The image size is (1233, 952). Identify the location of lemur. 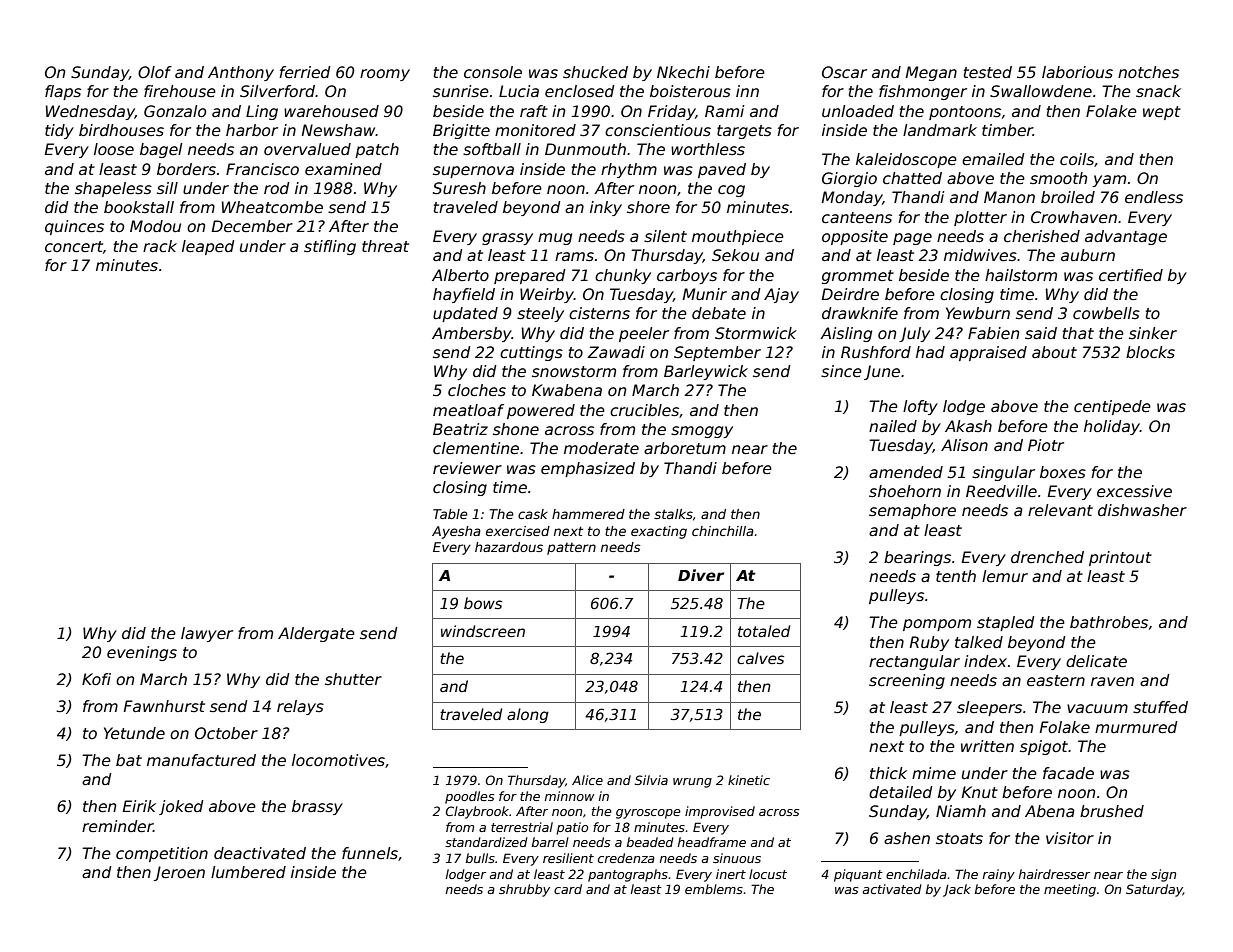
(1005, 576).
